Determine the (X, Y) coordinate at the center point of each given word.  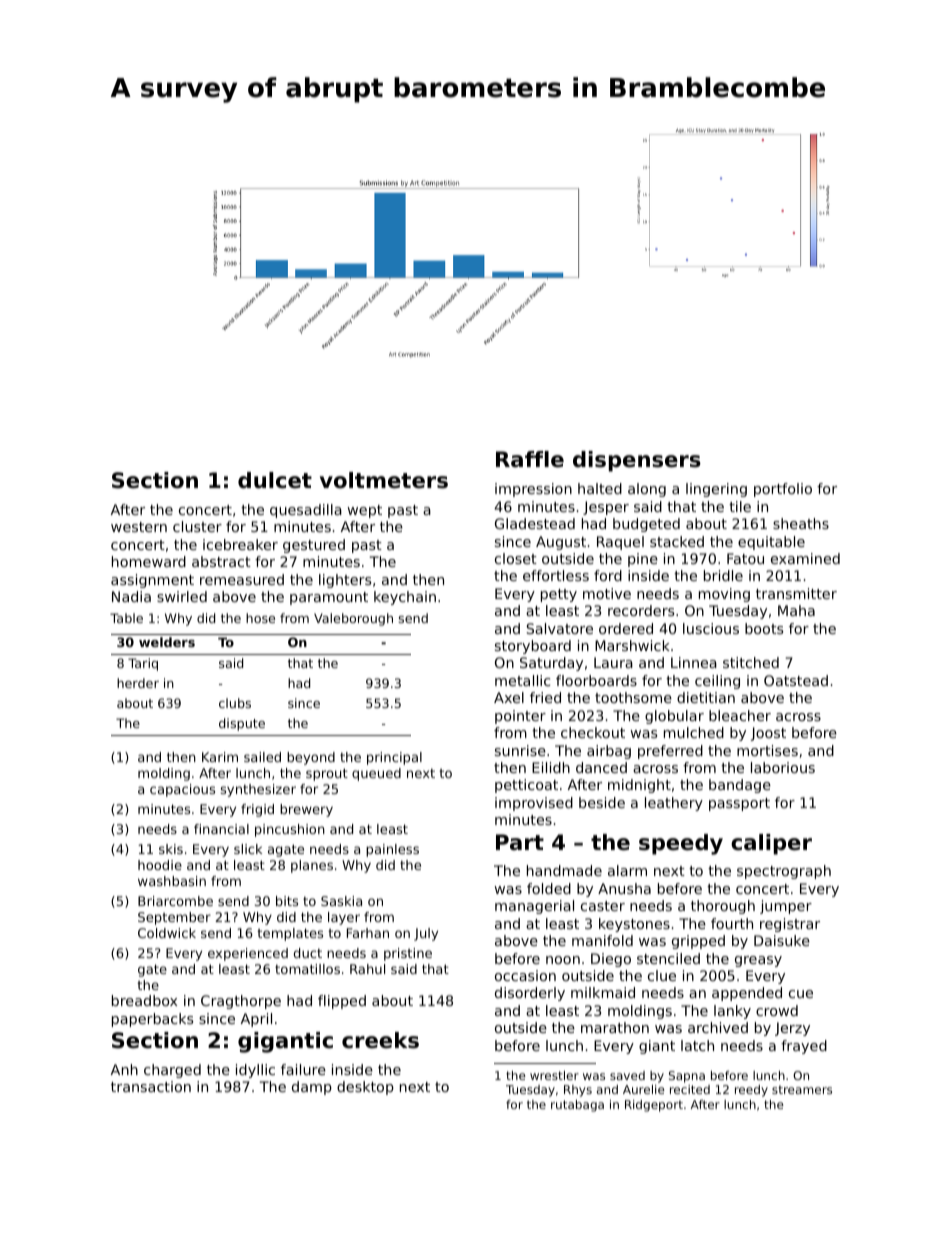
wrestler (554, 1075)
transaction (151, 1086)
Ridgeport (654, 1106)
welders (167, 642)
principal (394, 758)
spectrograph (784, 872)
